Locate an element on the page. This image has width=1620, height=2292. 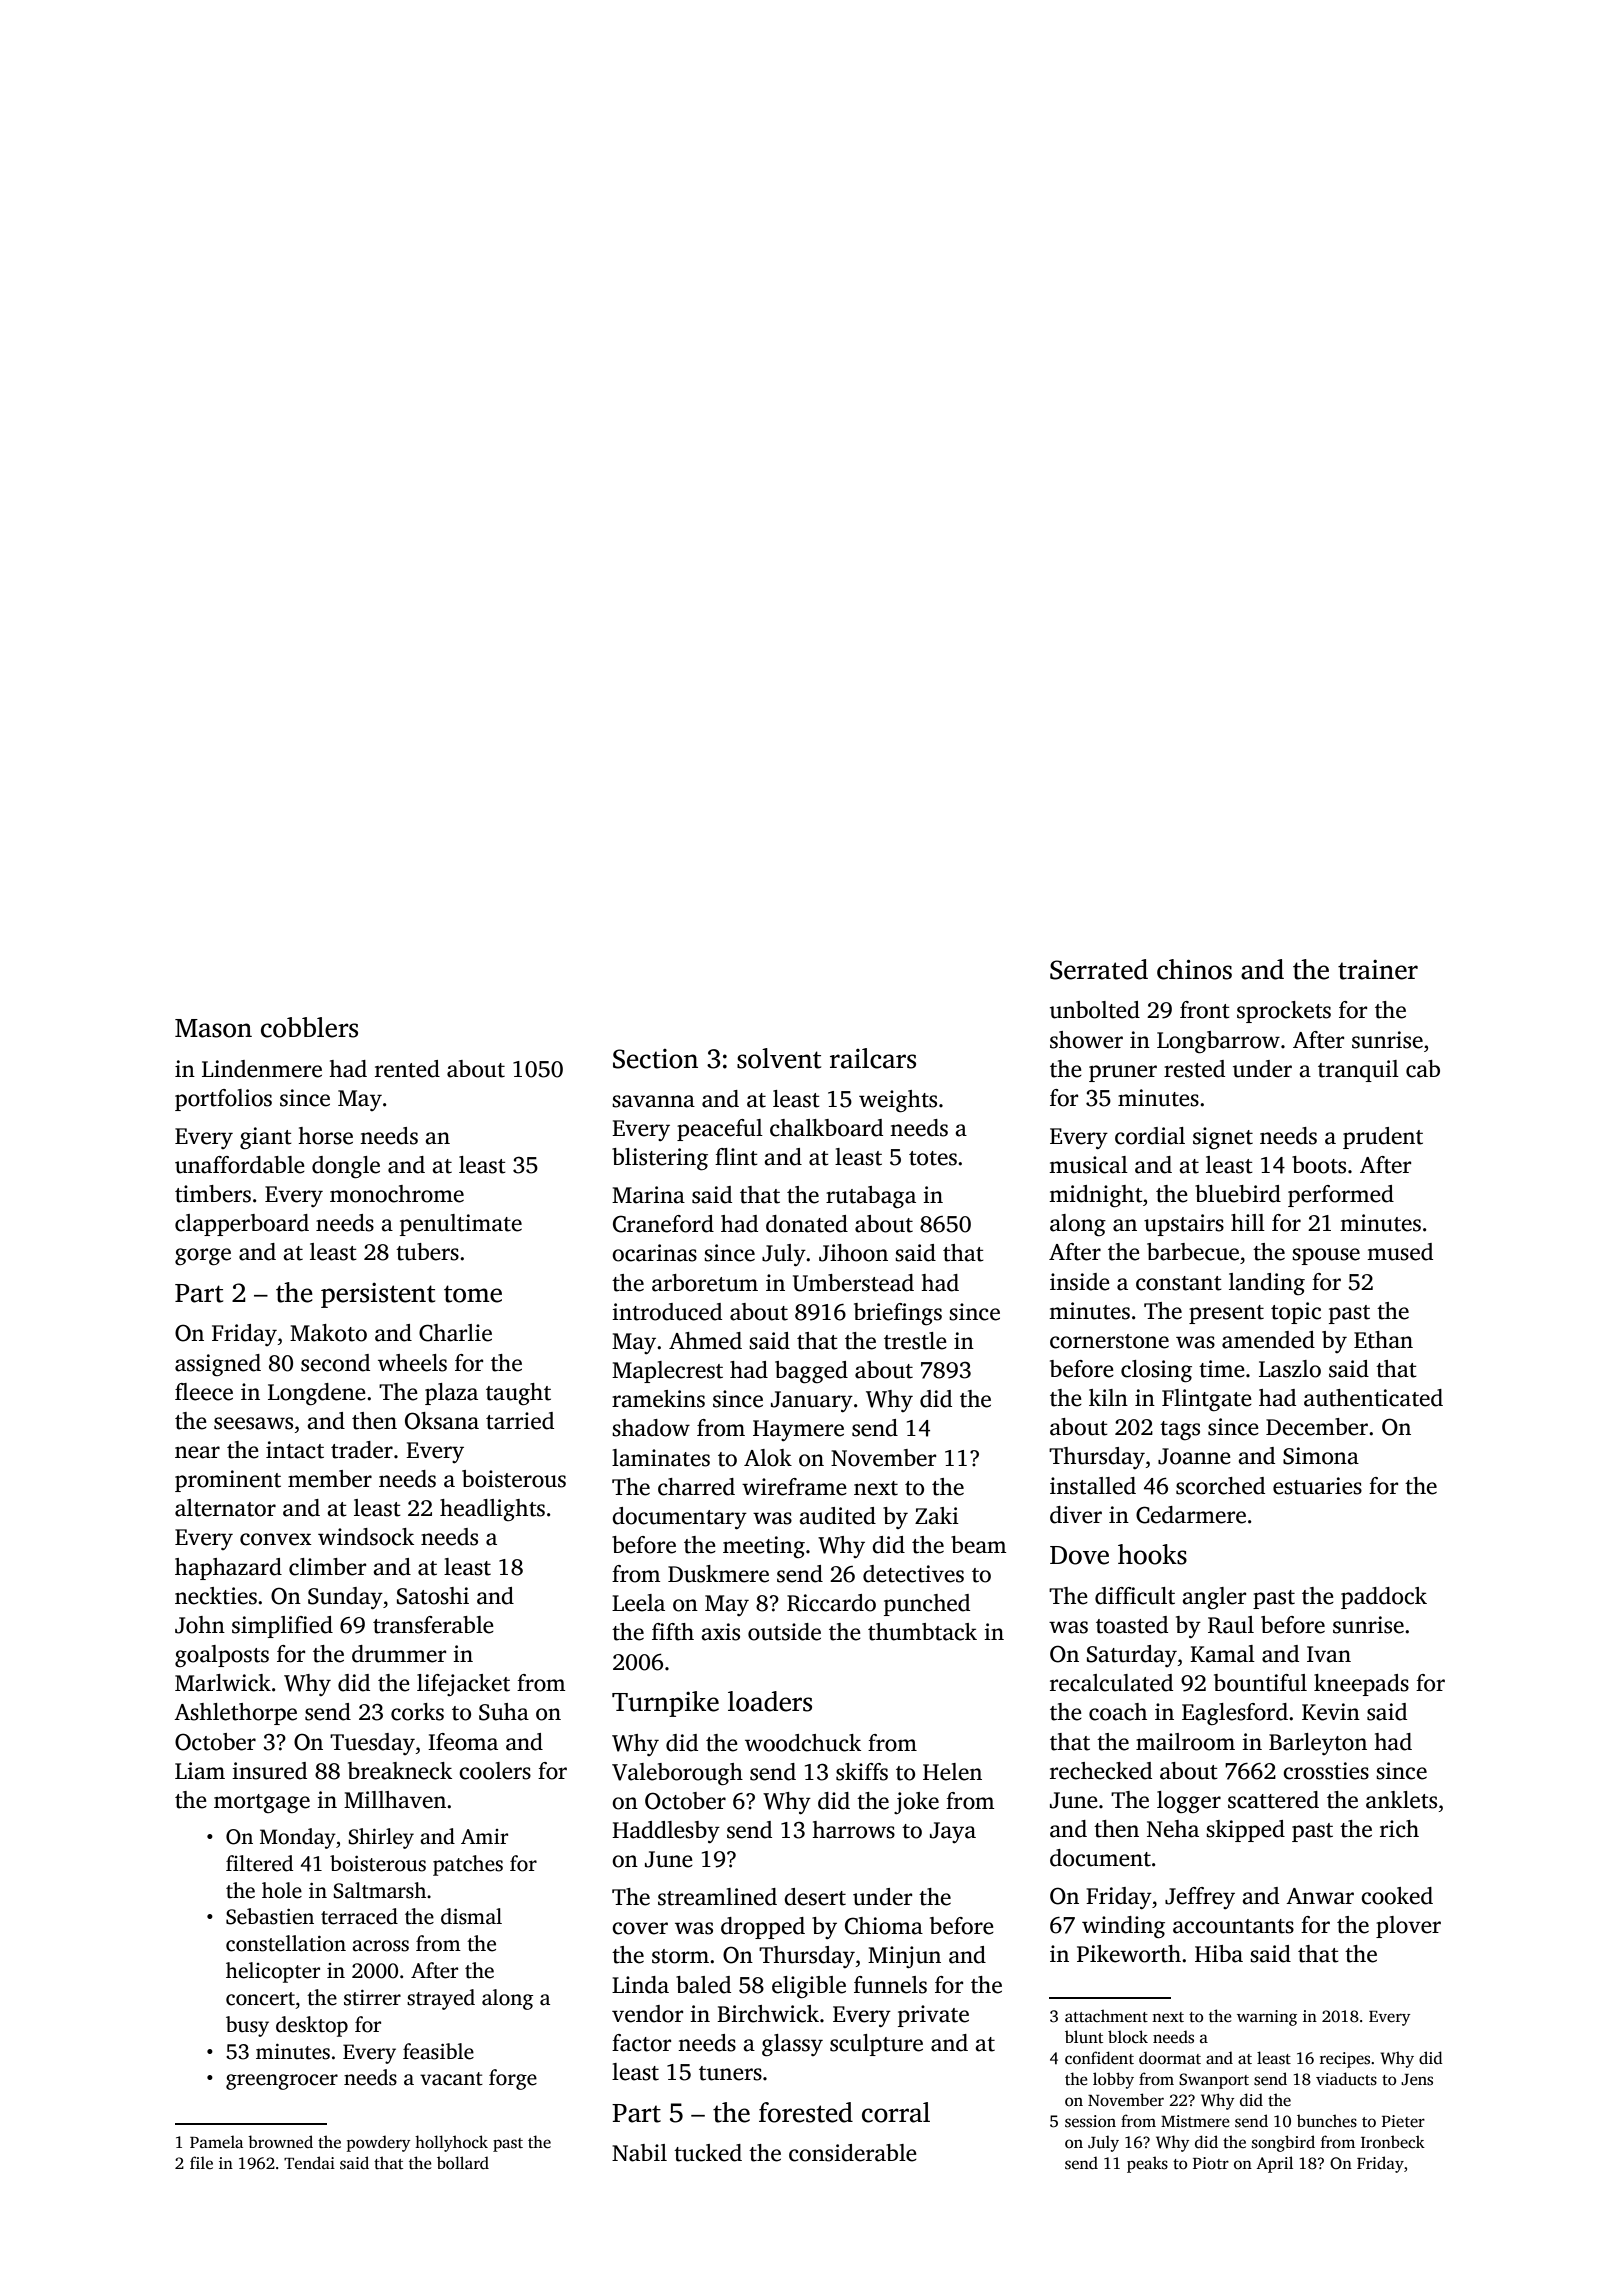
feasible is located at coordinates (438, 2051).
